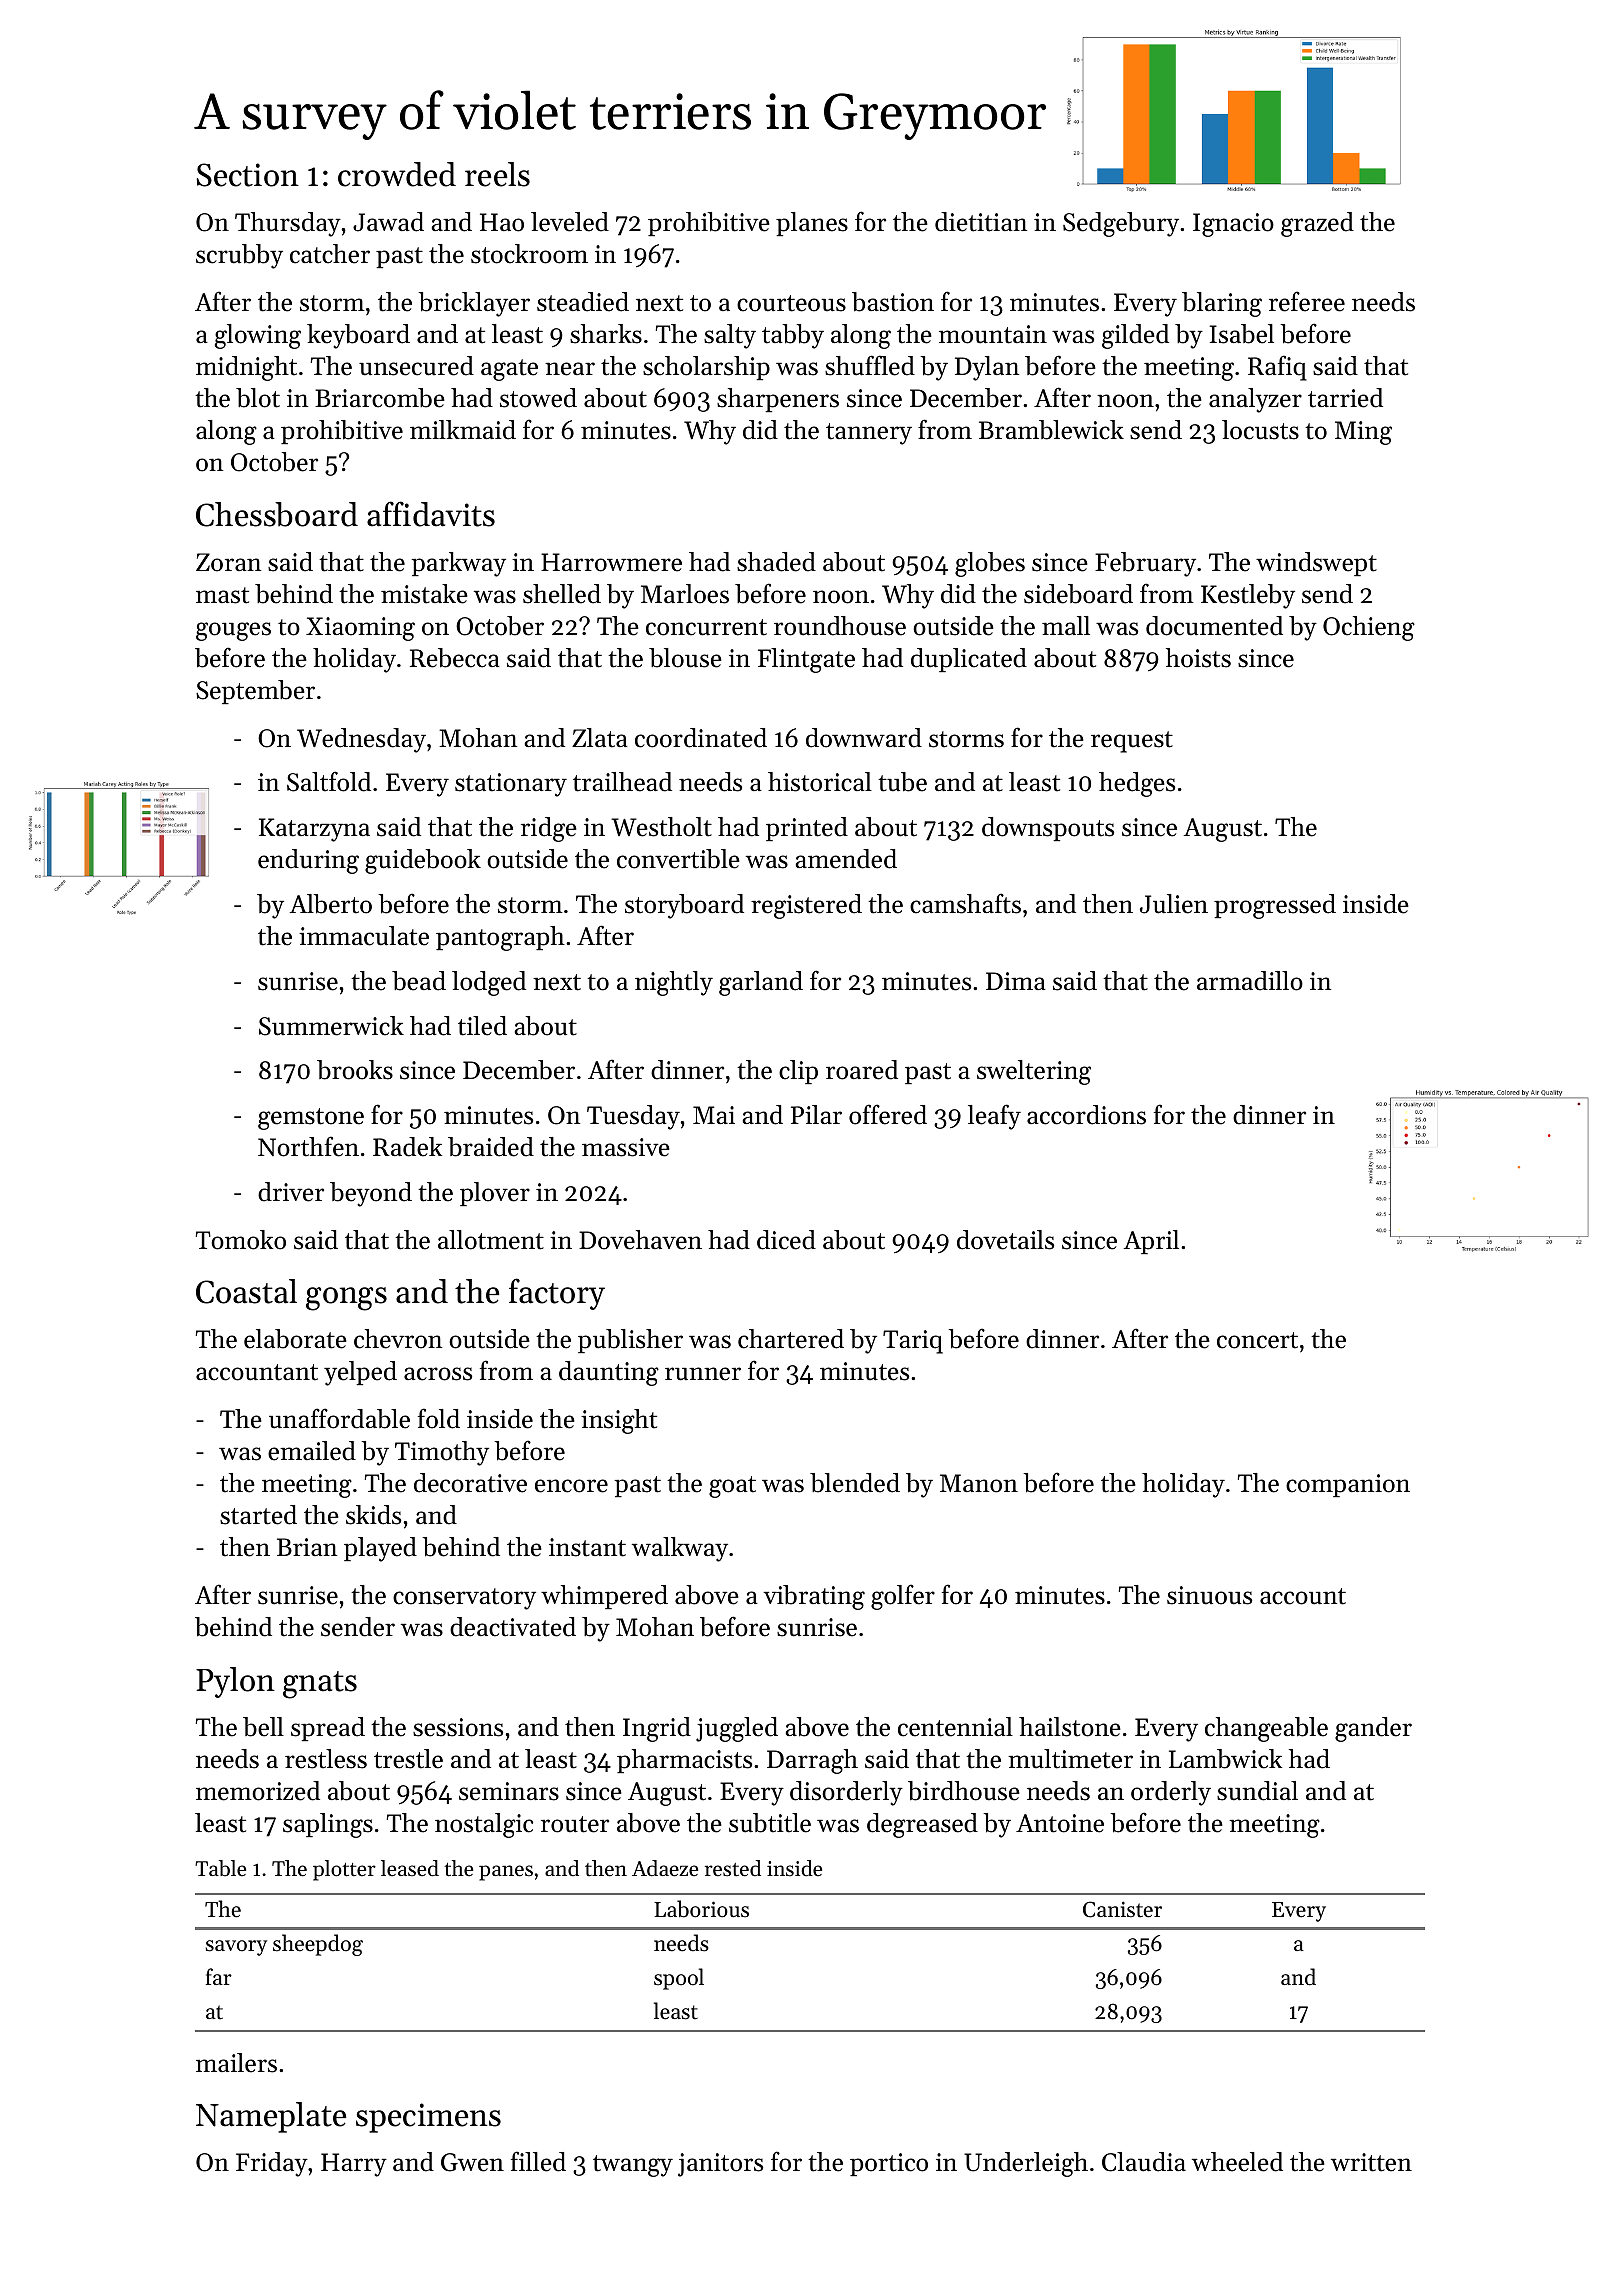 The width and height of the page is (1620, 2292). I want to click on steadied, so click(583, 302).
